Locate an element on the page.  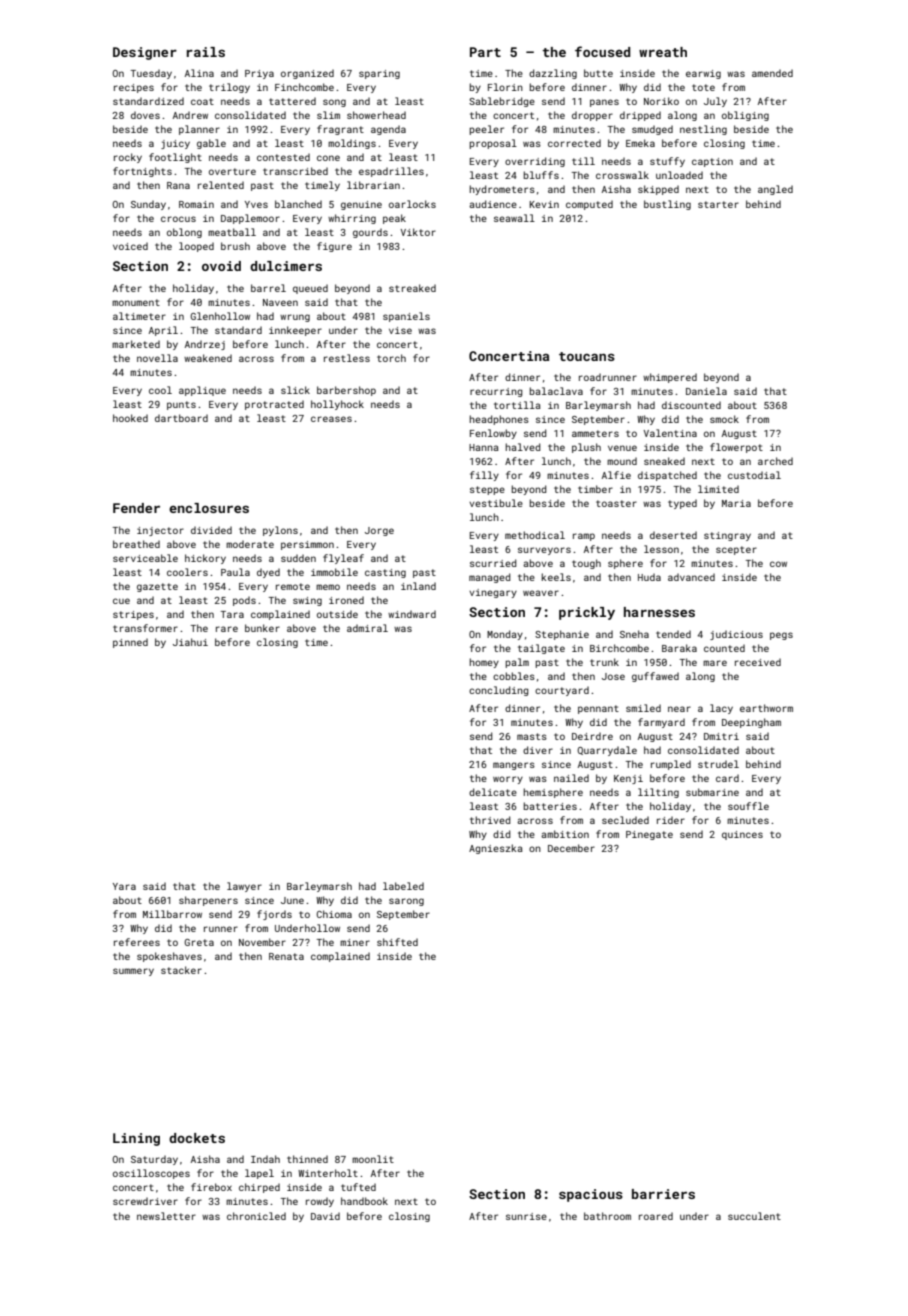
dockets is located at coordinates (197, 1138).
